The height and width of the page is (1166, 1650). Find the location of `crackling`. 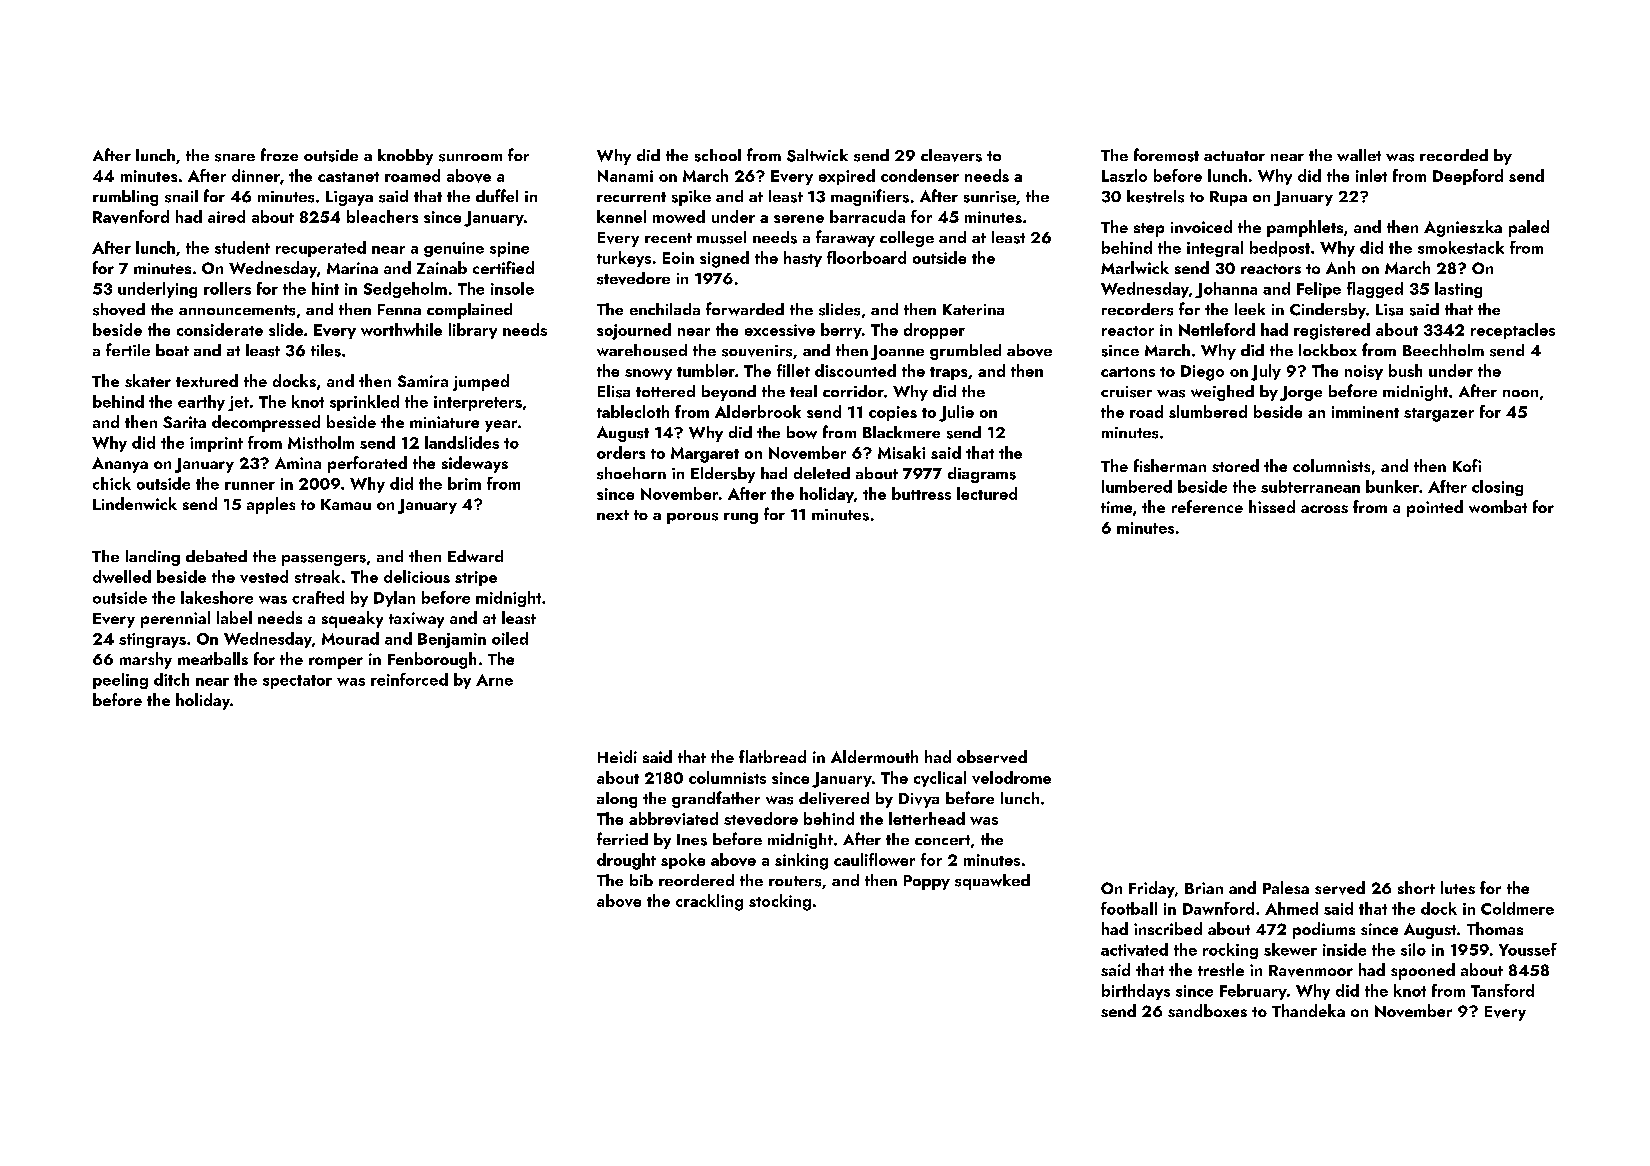

crackling is located at coordinates (709, 902).
